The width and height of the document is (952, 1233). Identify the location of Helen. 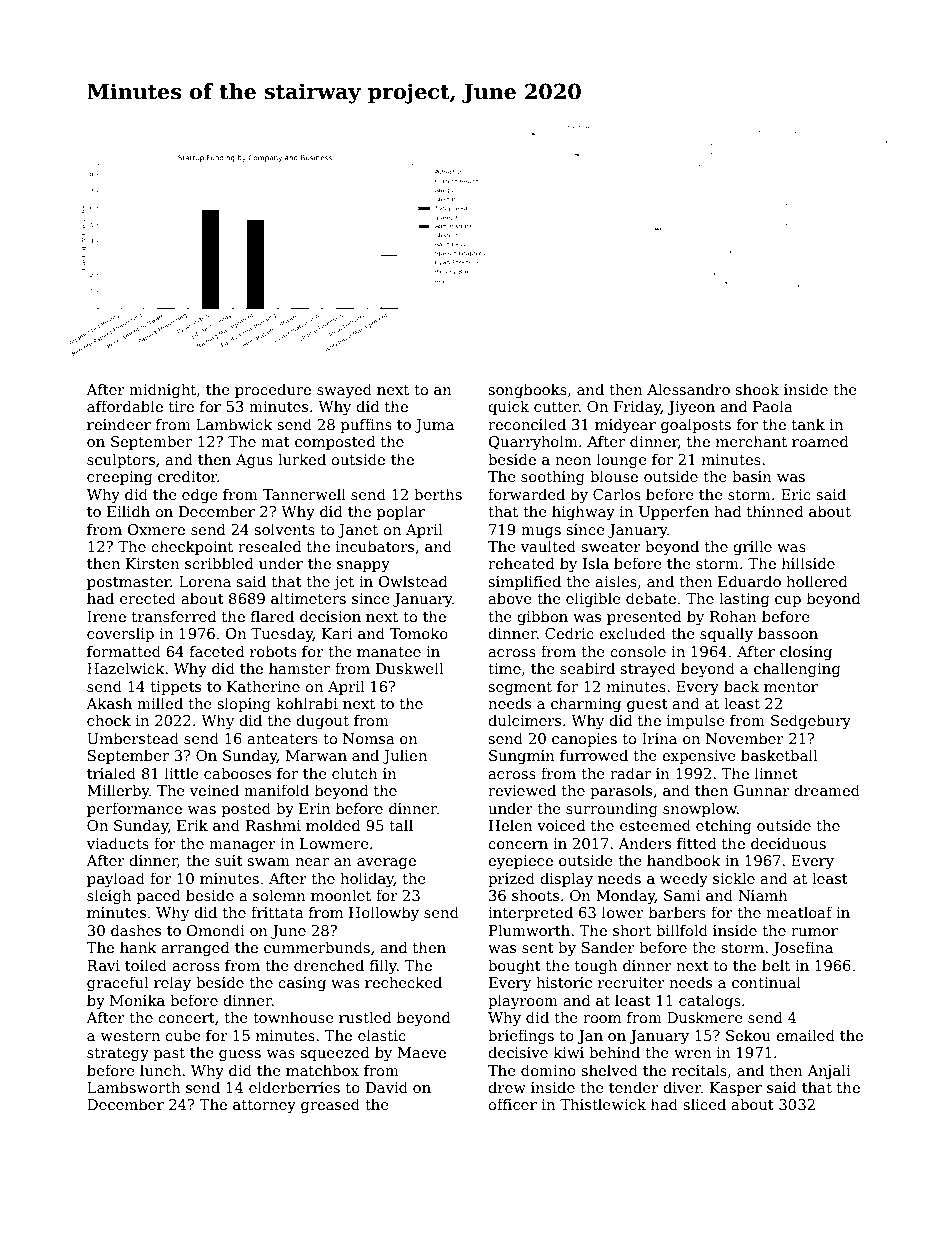
(510, 825).
